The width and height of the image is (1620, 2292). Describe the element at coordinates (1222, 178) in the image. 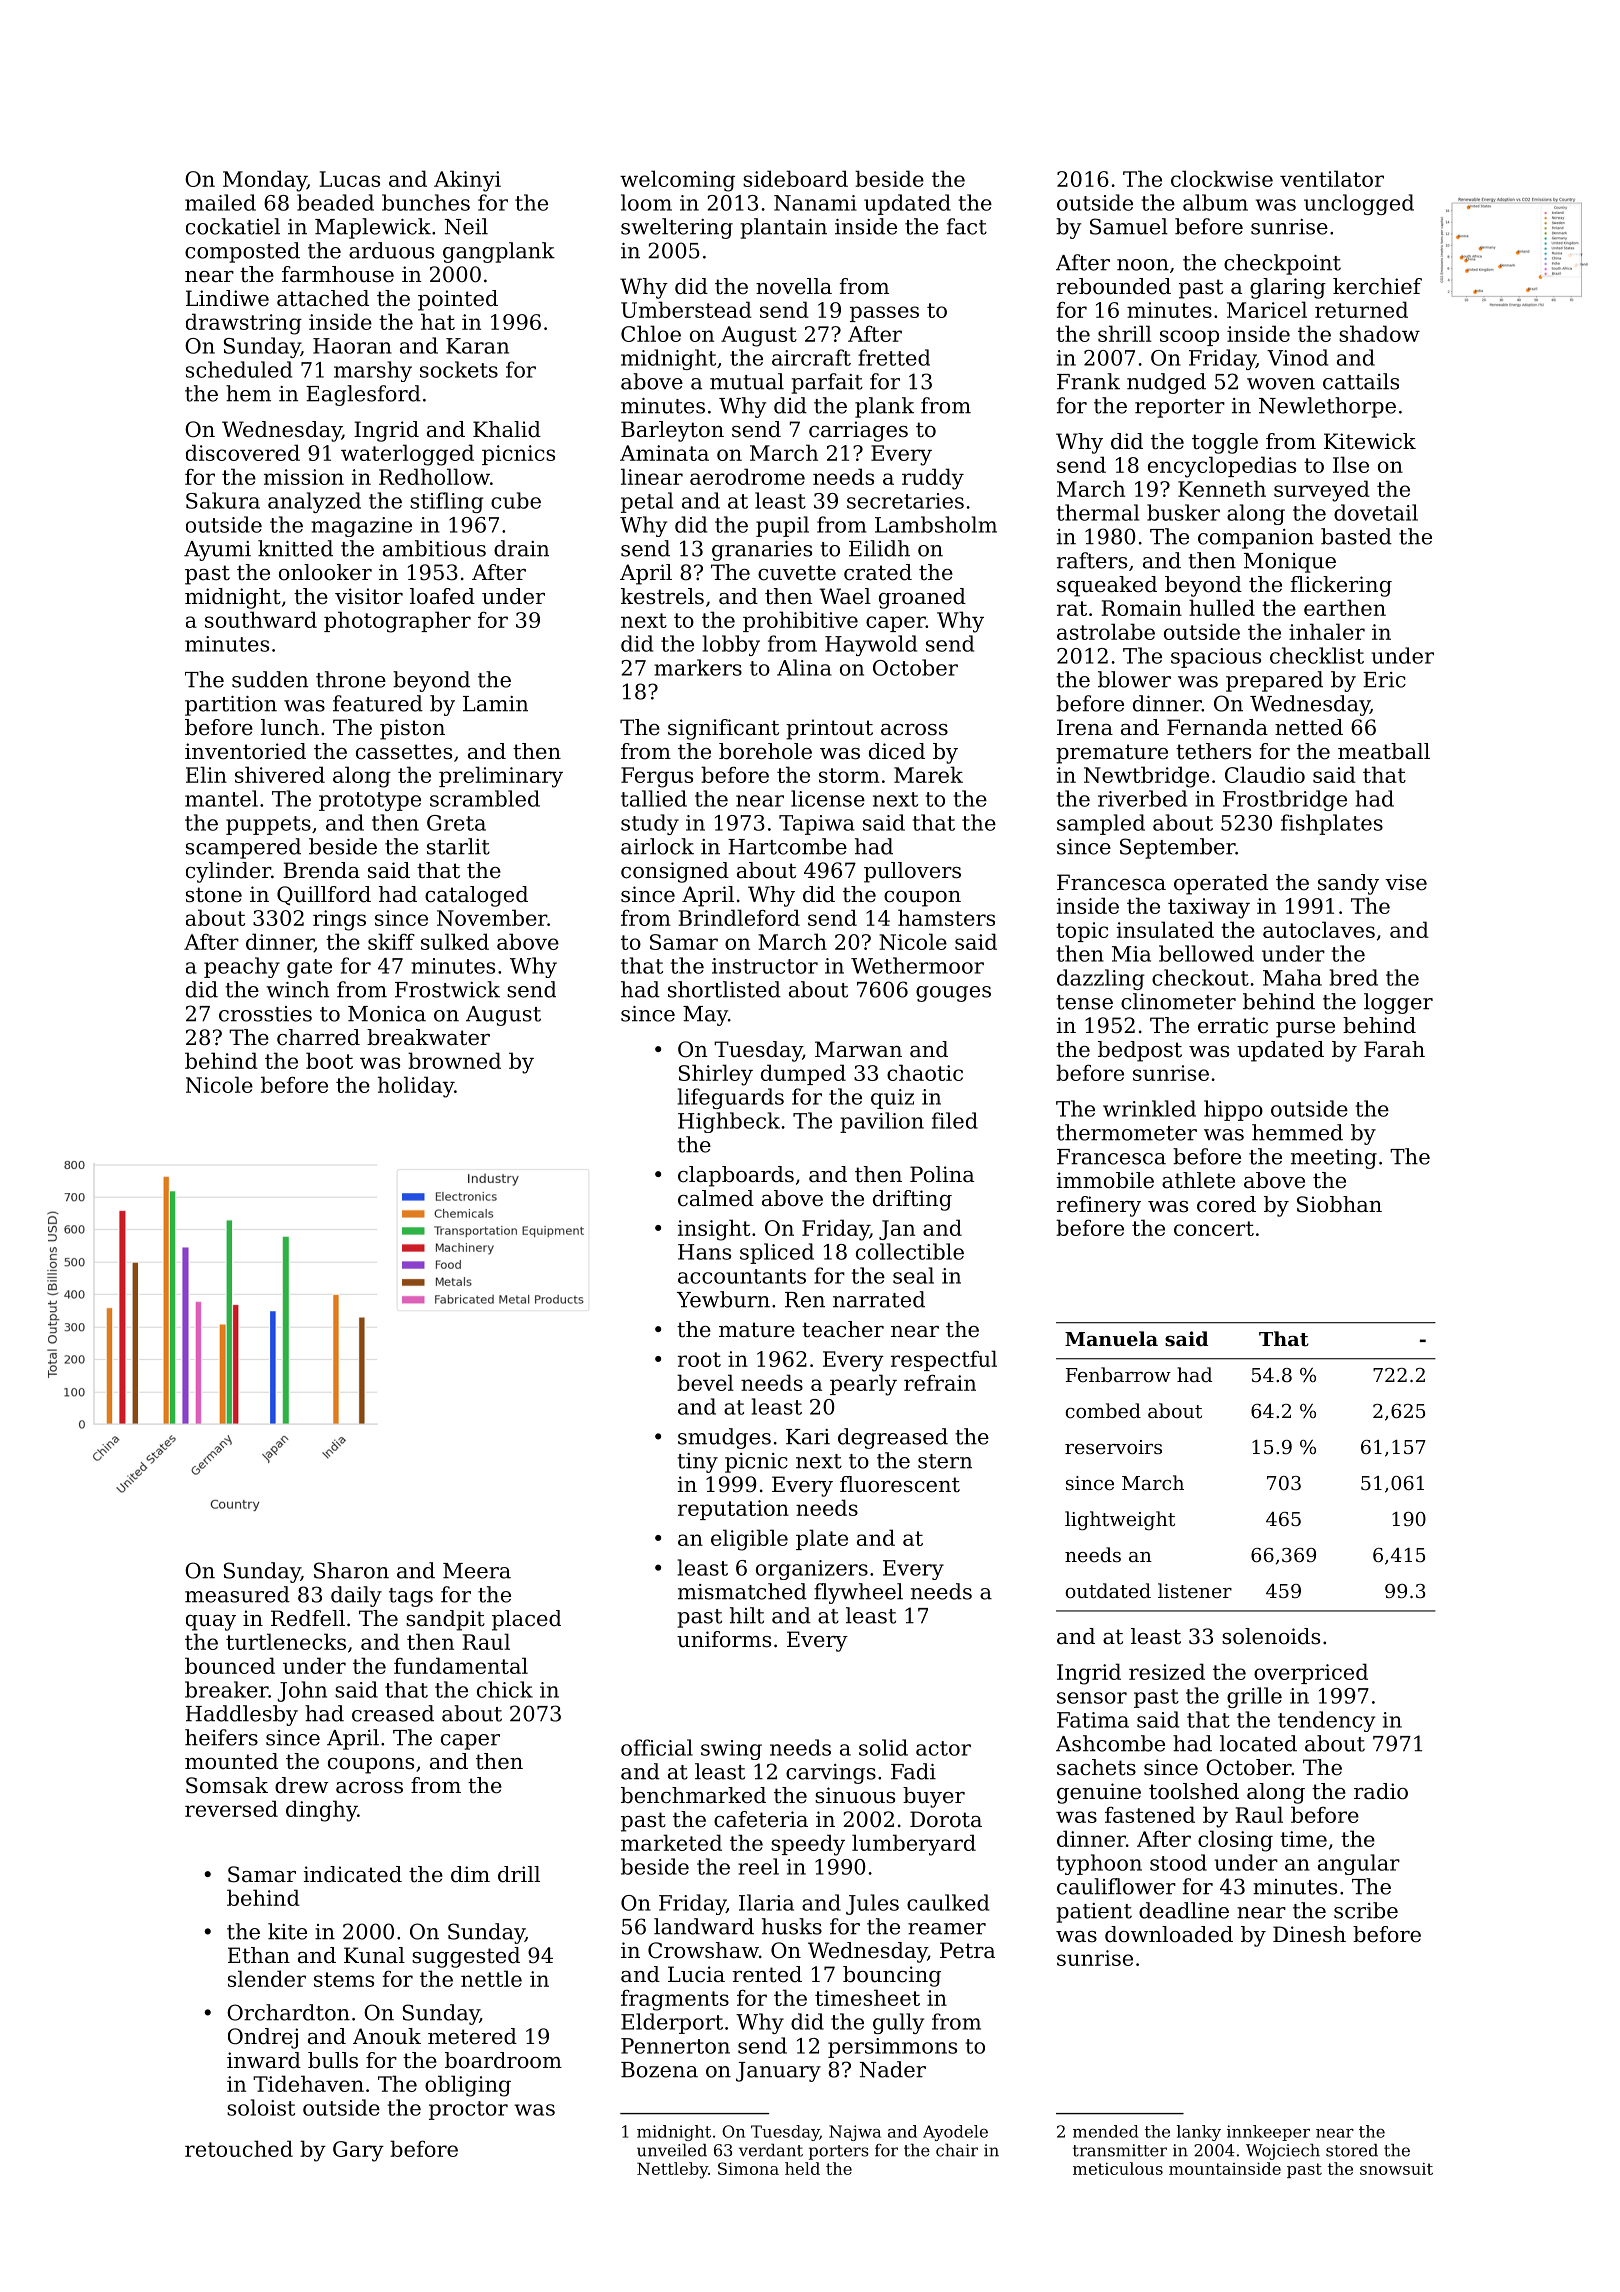

I see `clockwise` at that location.
